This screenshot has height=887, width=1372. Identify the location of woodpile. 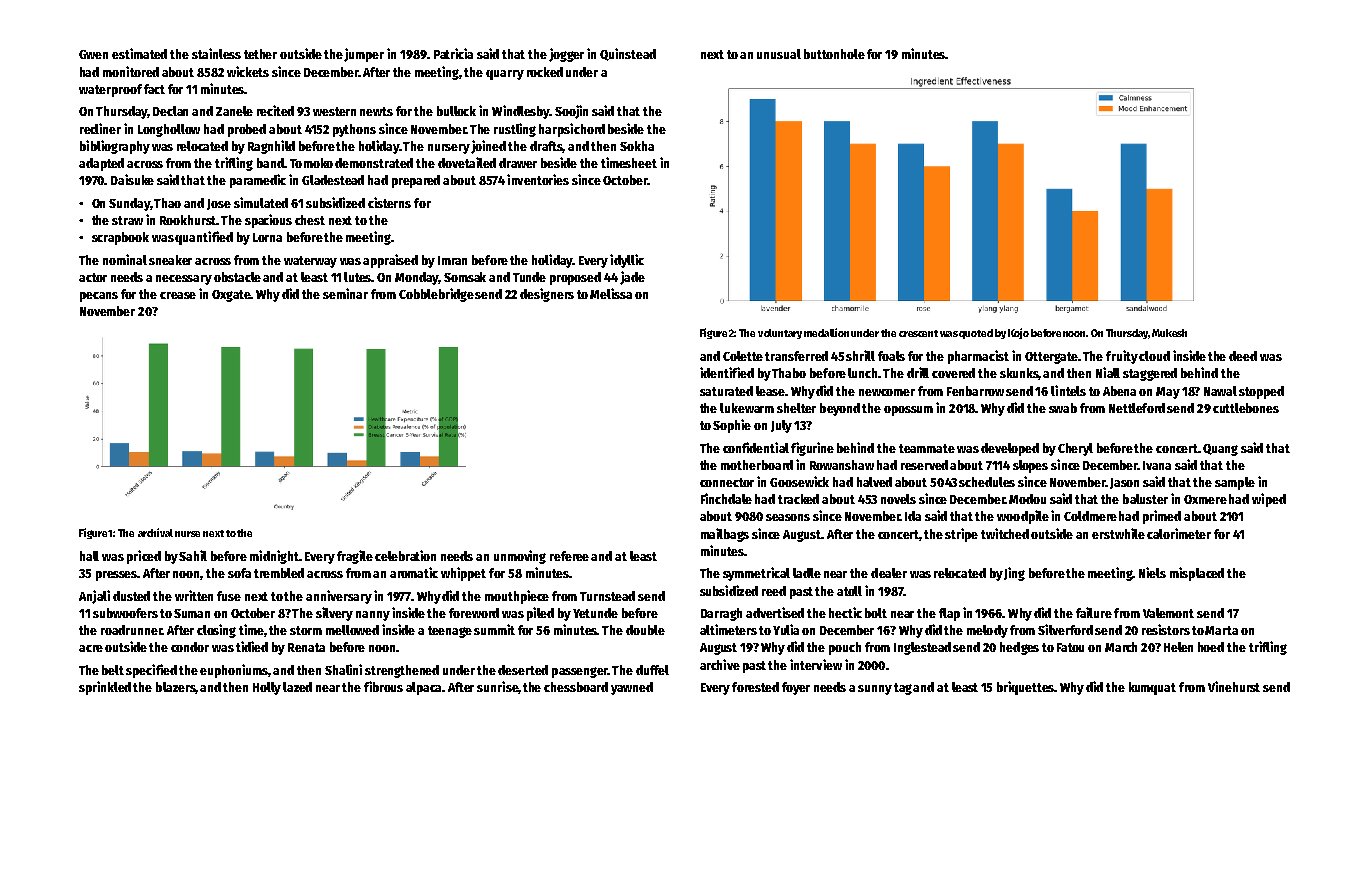
(1023, 517).
